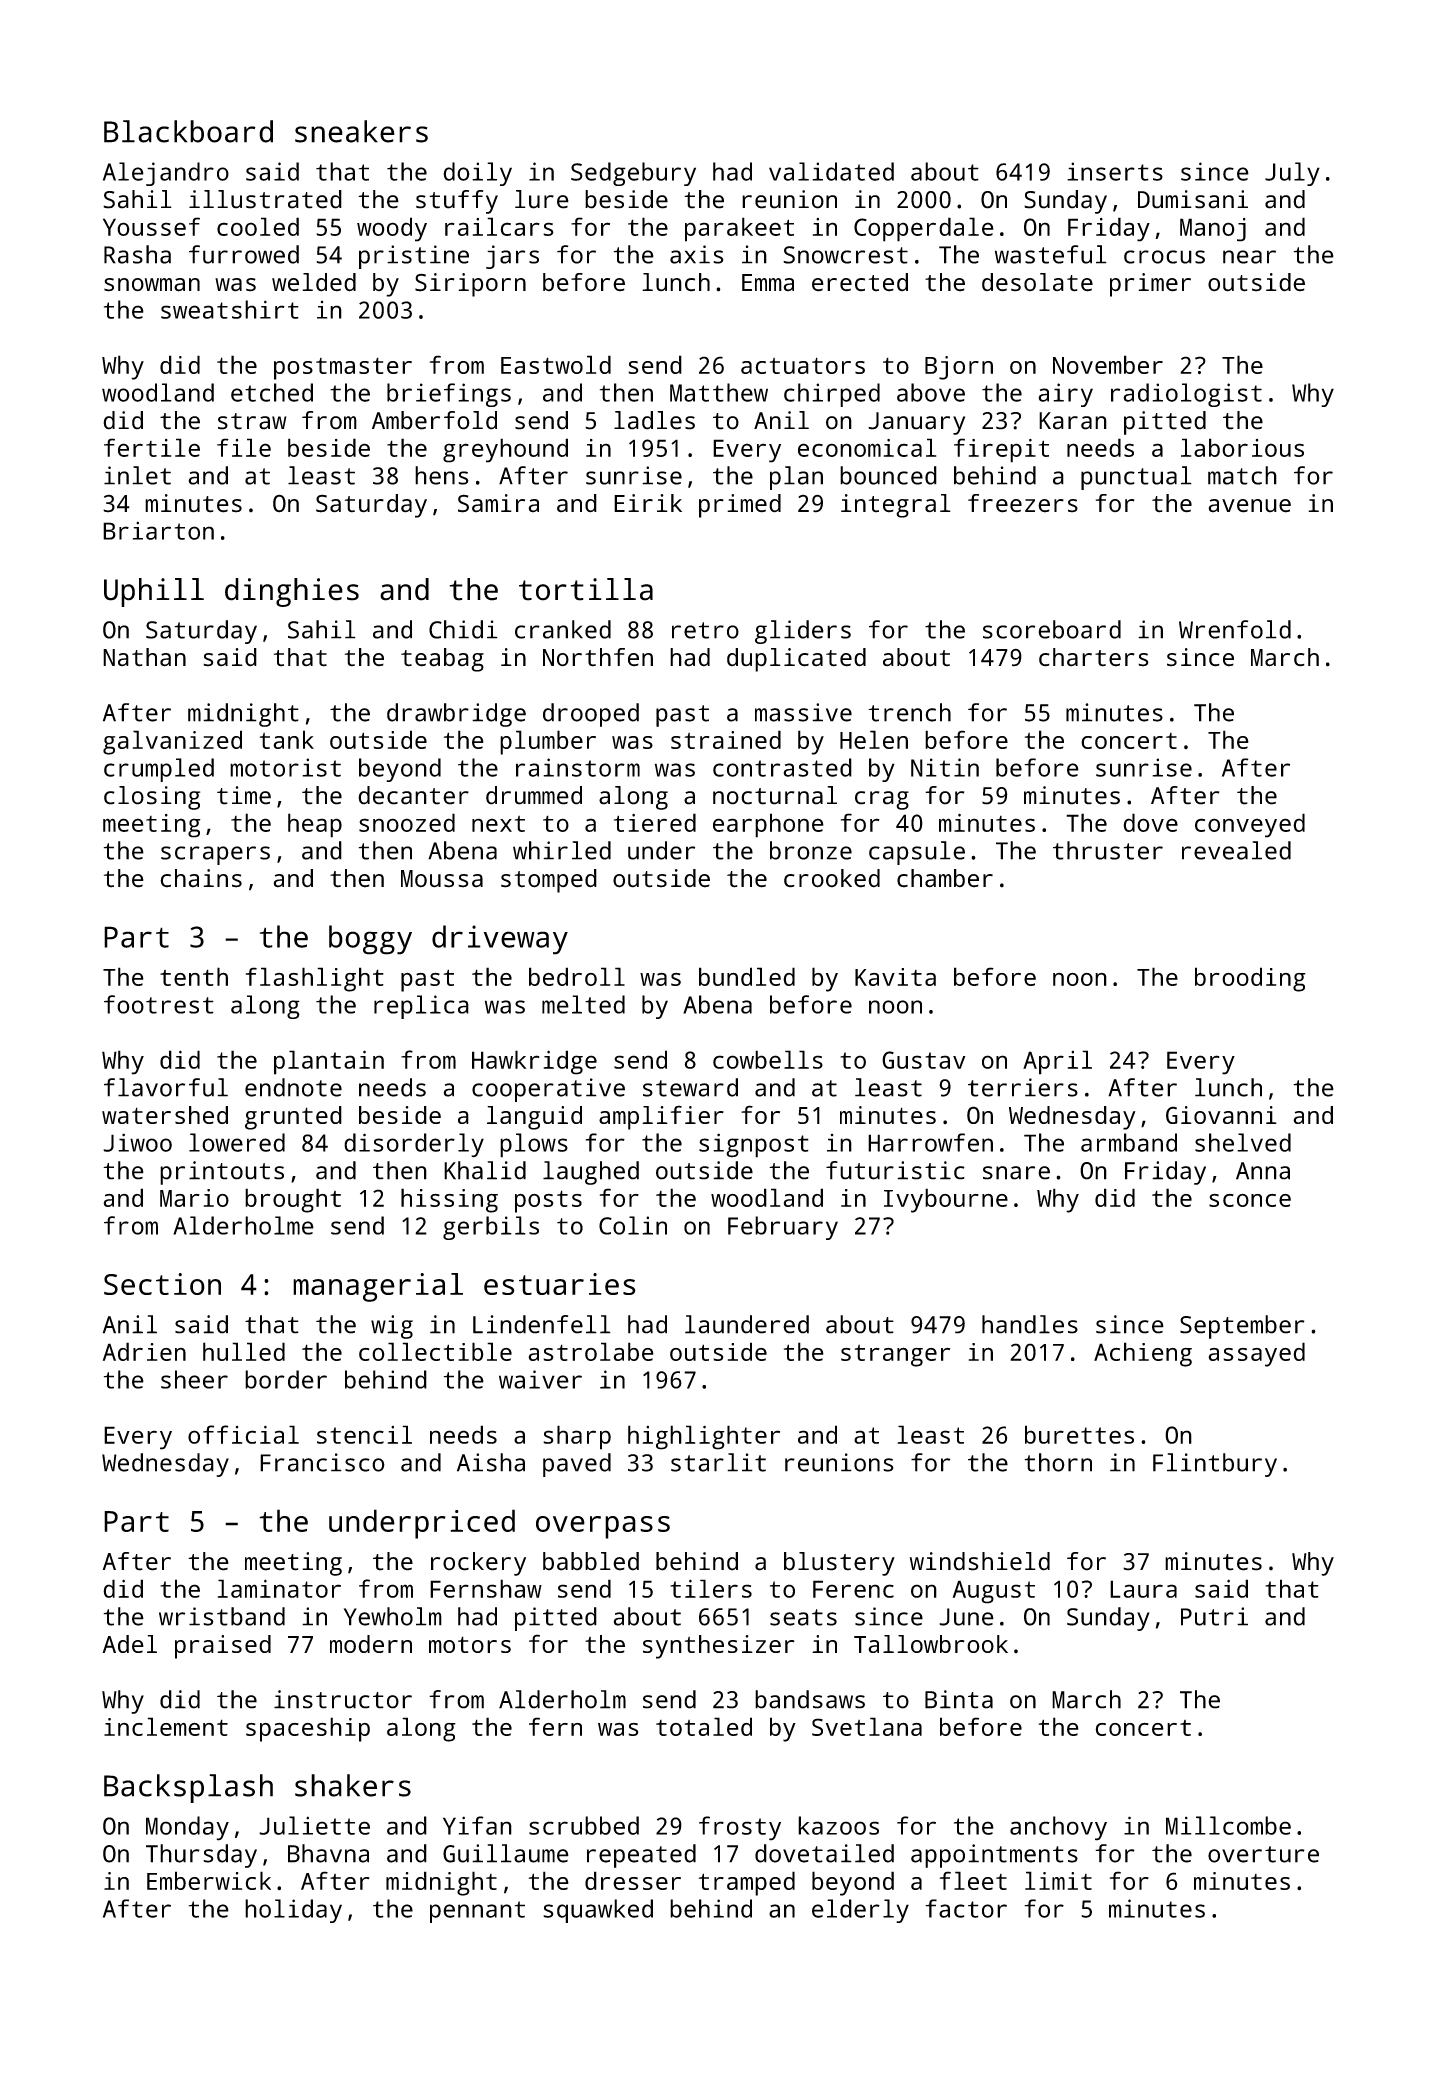 This screenshot has width=1450, height=2100. What do you see at coordinates (924, 1060) in the screenshot?
I see `Gustav` at bounding box center [924, 1060].
